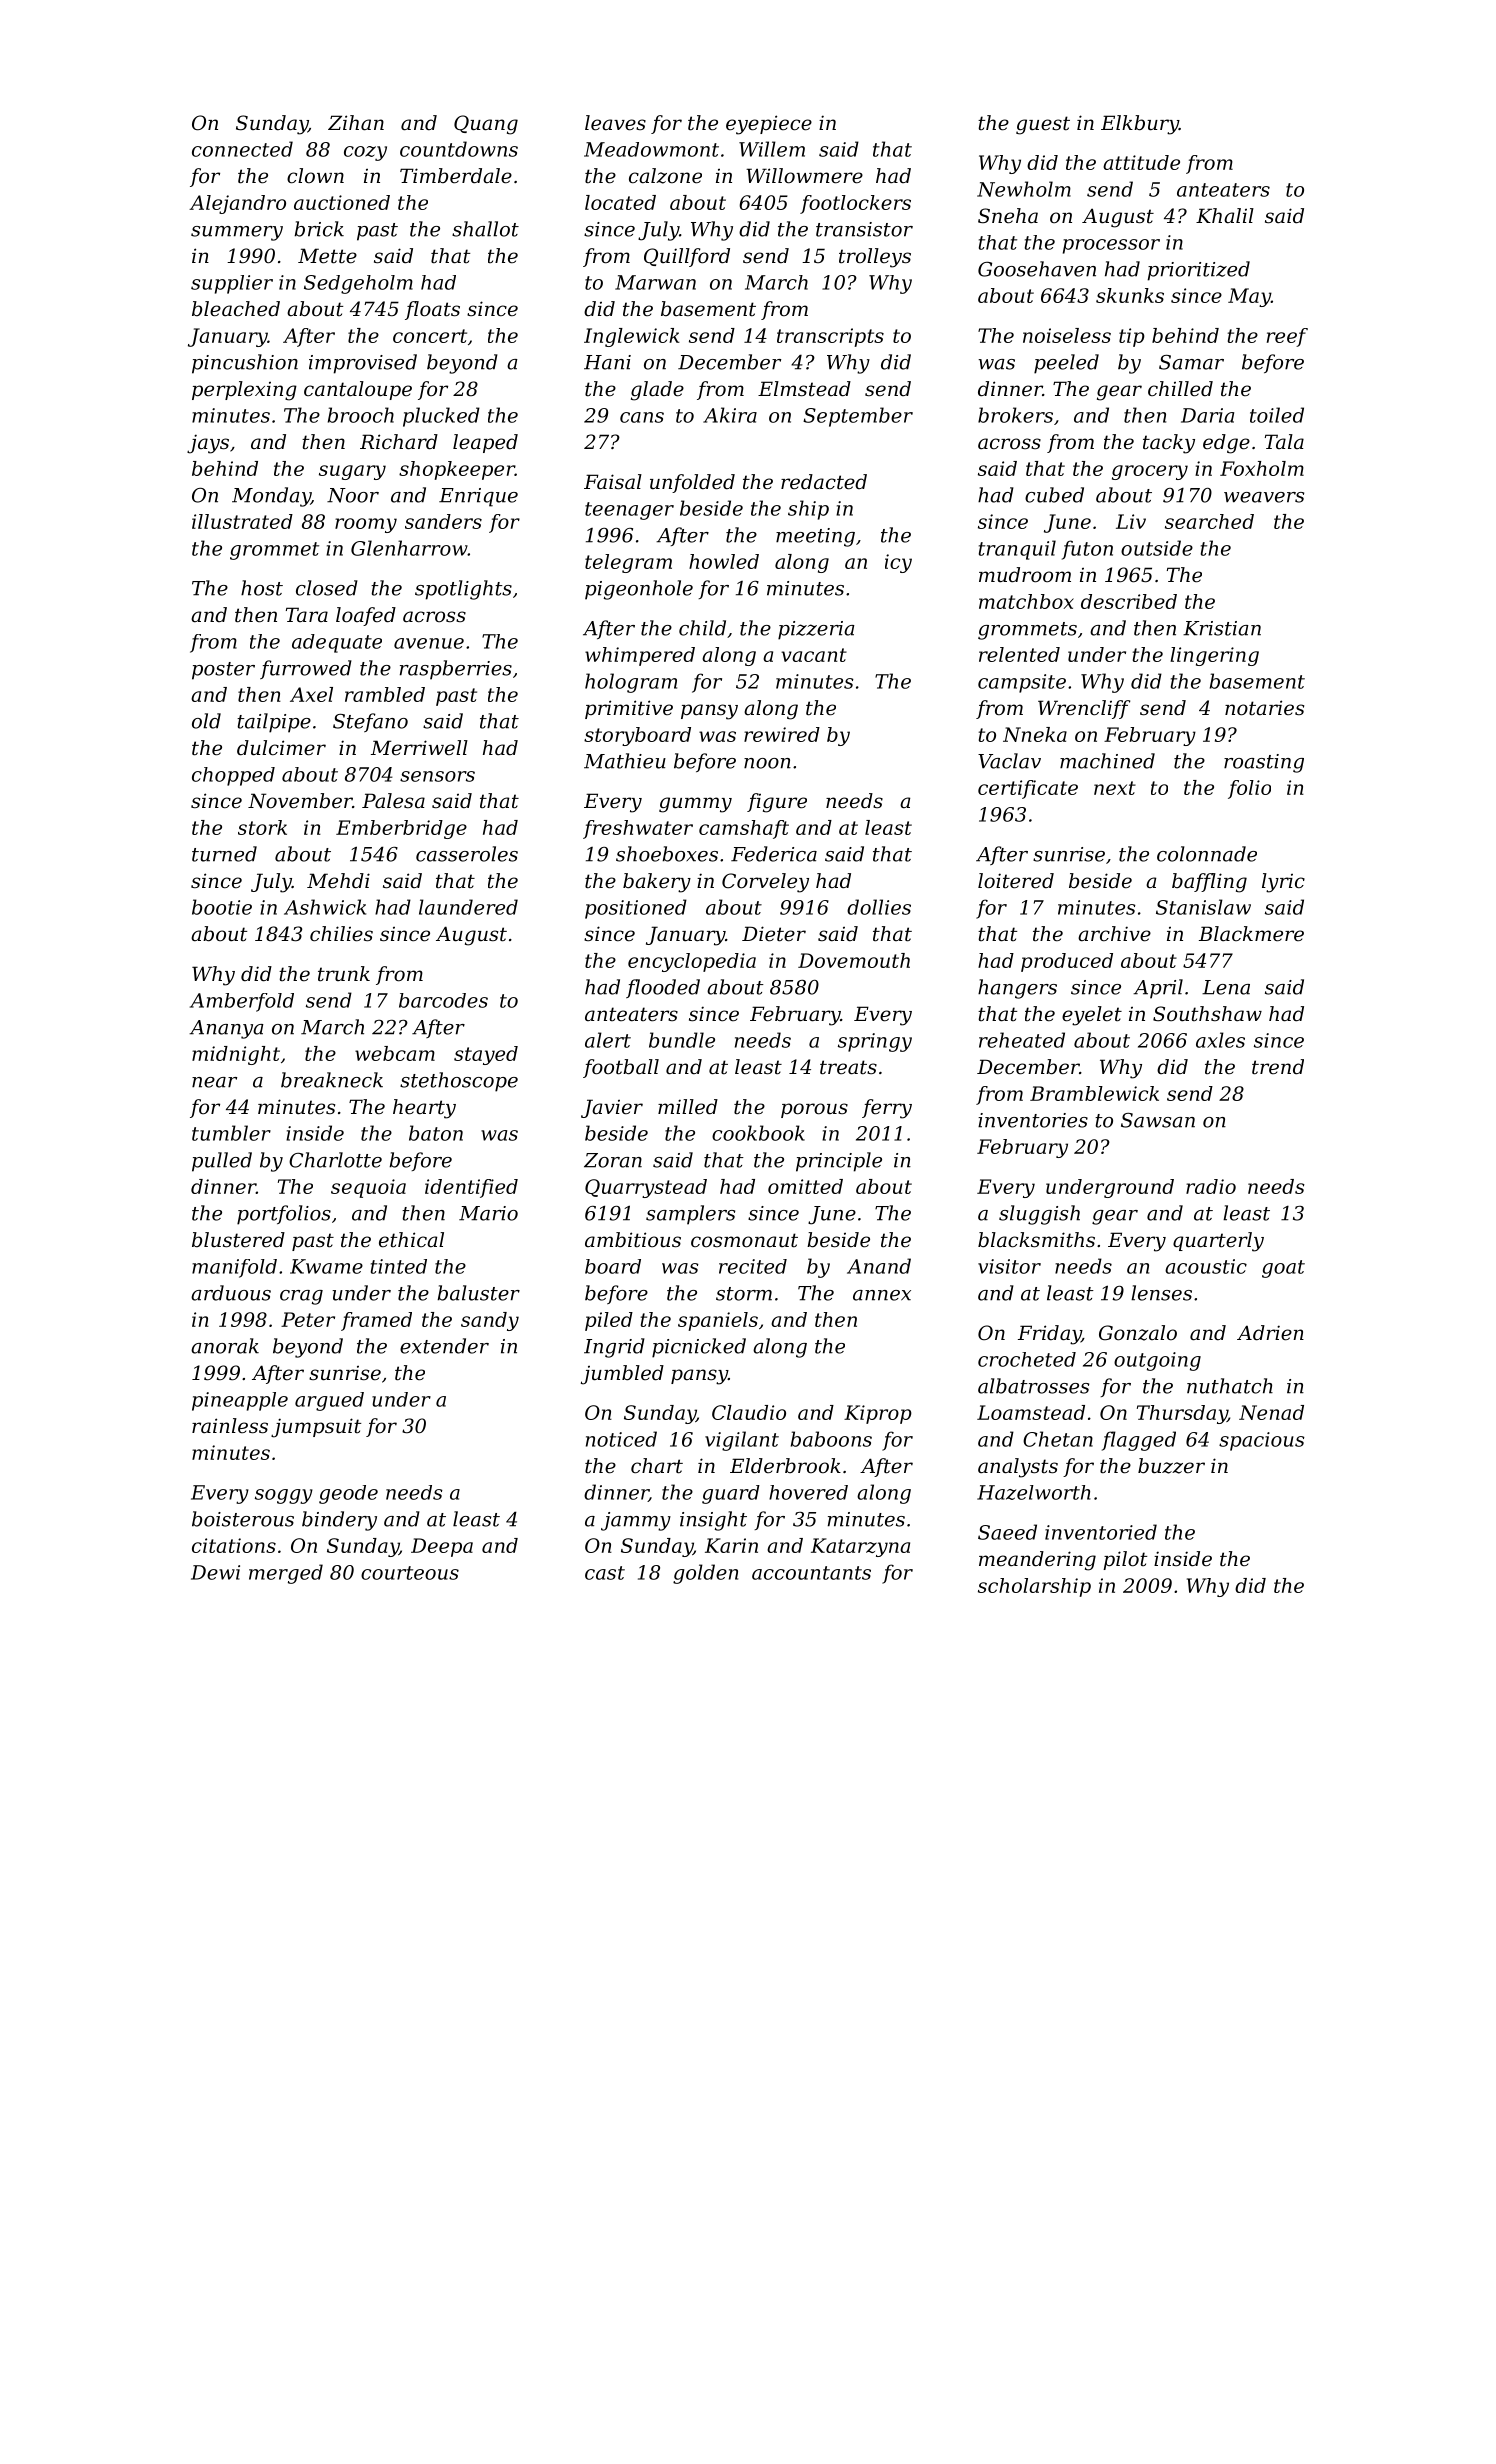  I want to click on golden, so click(705, 1574).
